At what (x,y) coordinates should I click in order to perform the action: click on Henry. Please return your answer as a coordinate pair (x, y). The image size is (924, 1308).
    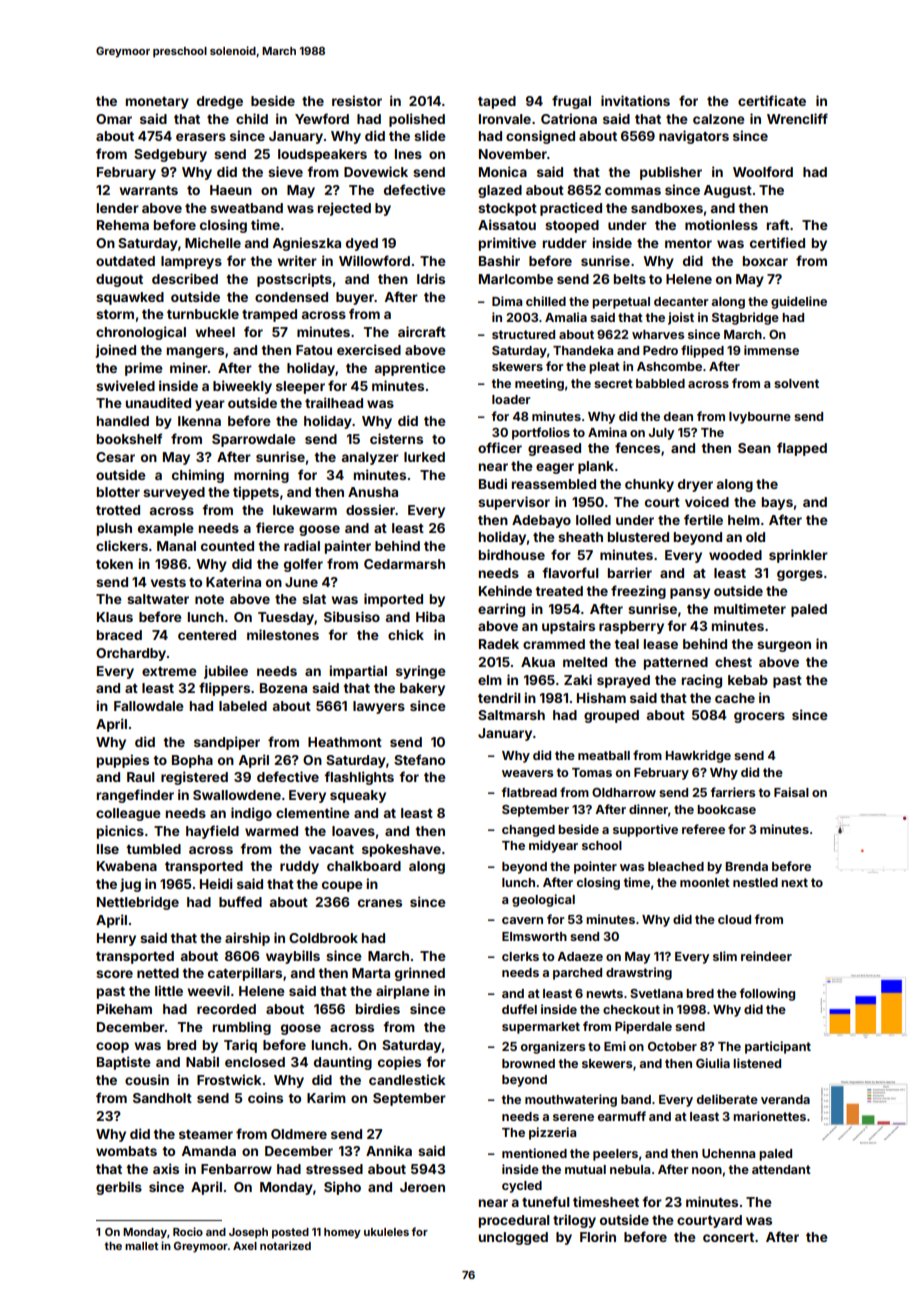
    Looking at the image, I should click on (116, 939).
